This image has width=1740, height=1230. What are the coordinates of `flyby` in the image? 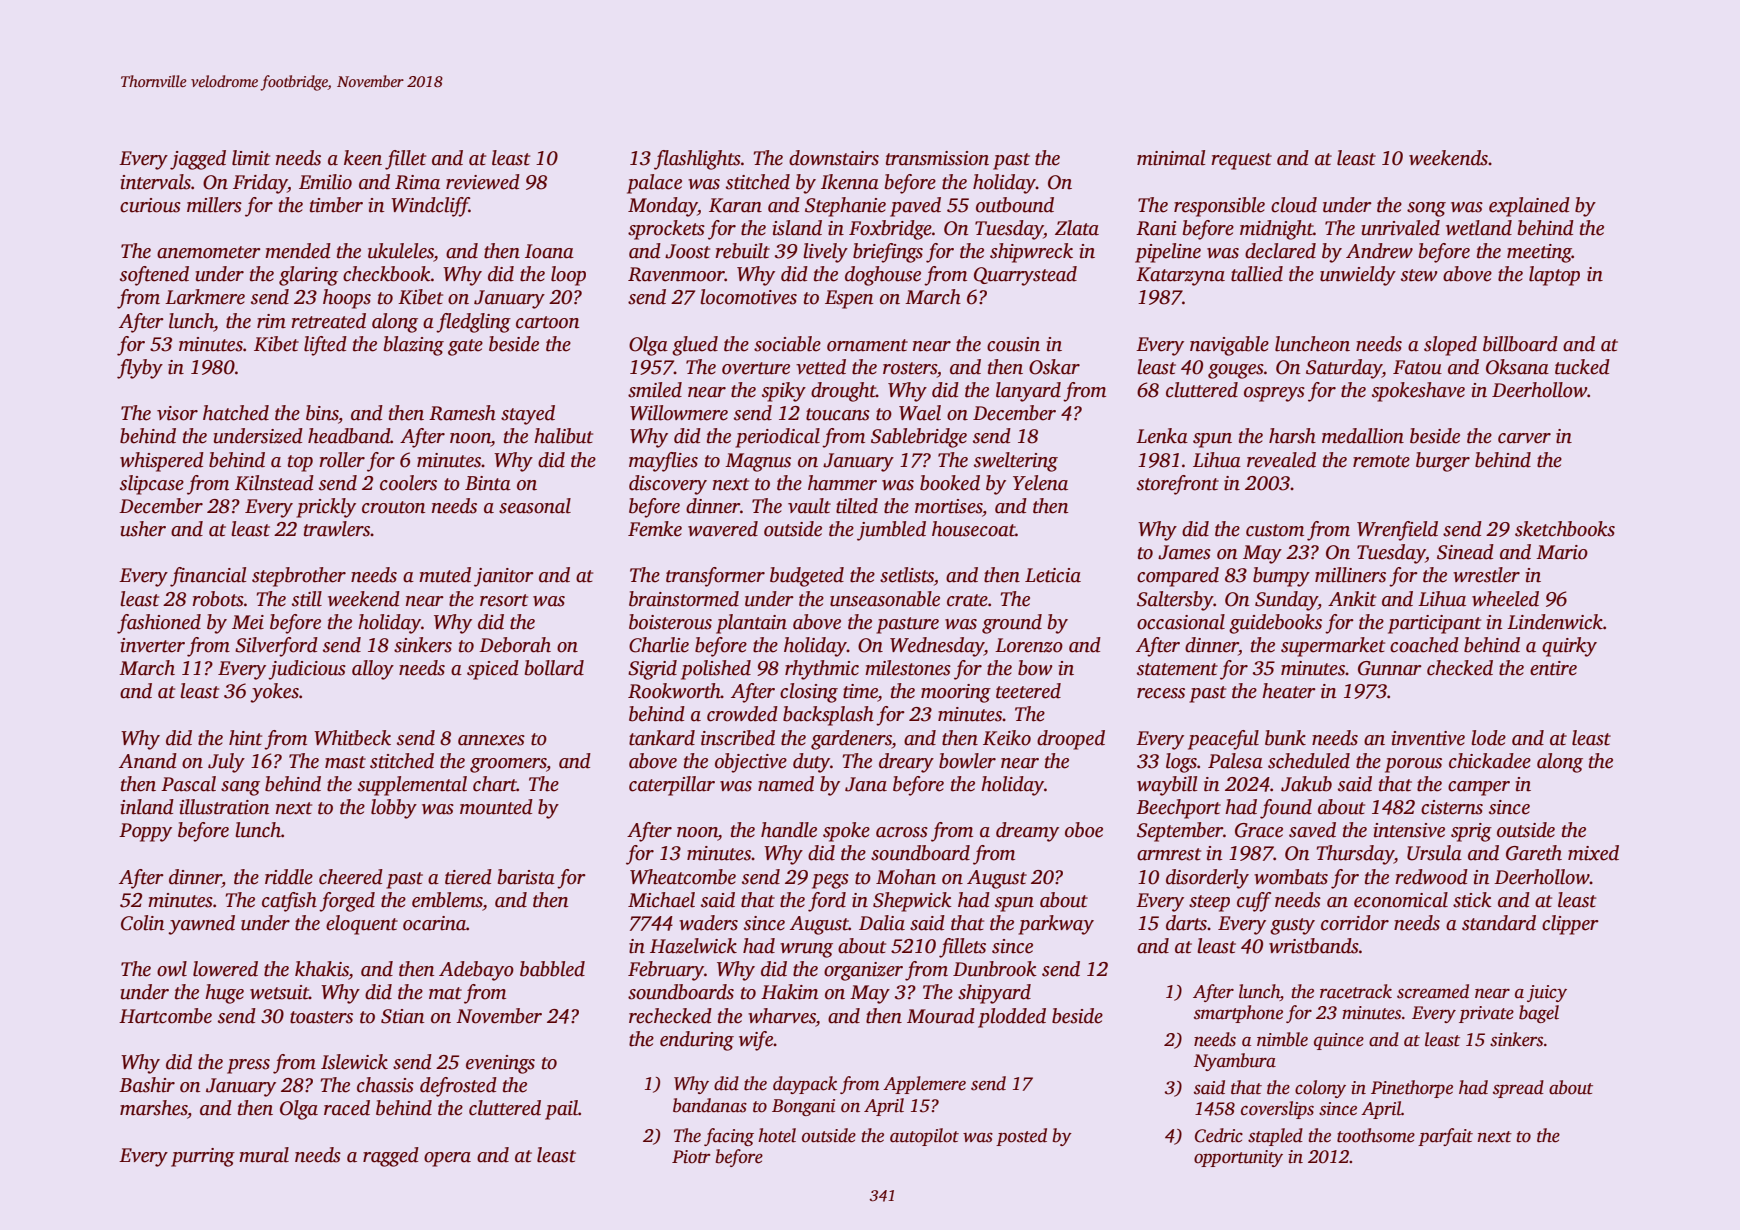 It's located at (140, 369).
